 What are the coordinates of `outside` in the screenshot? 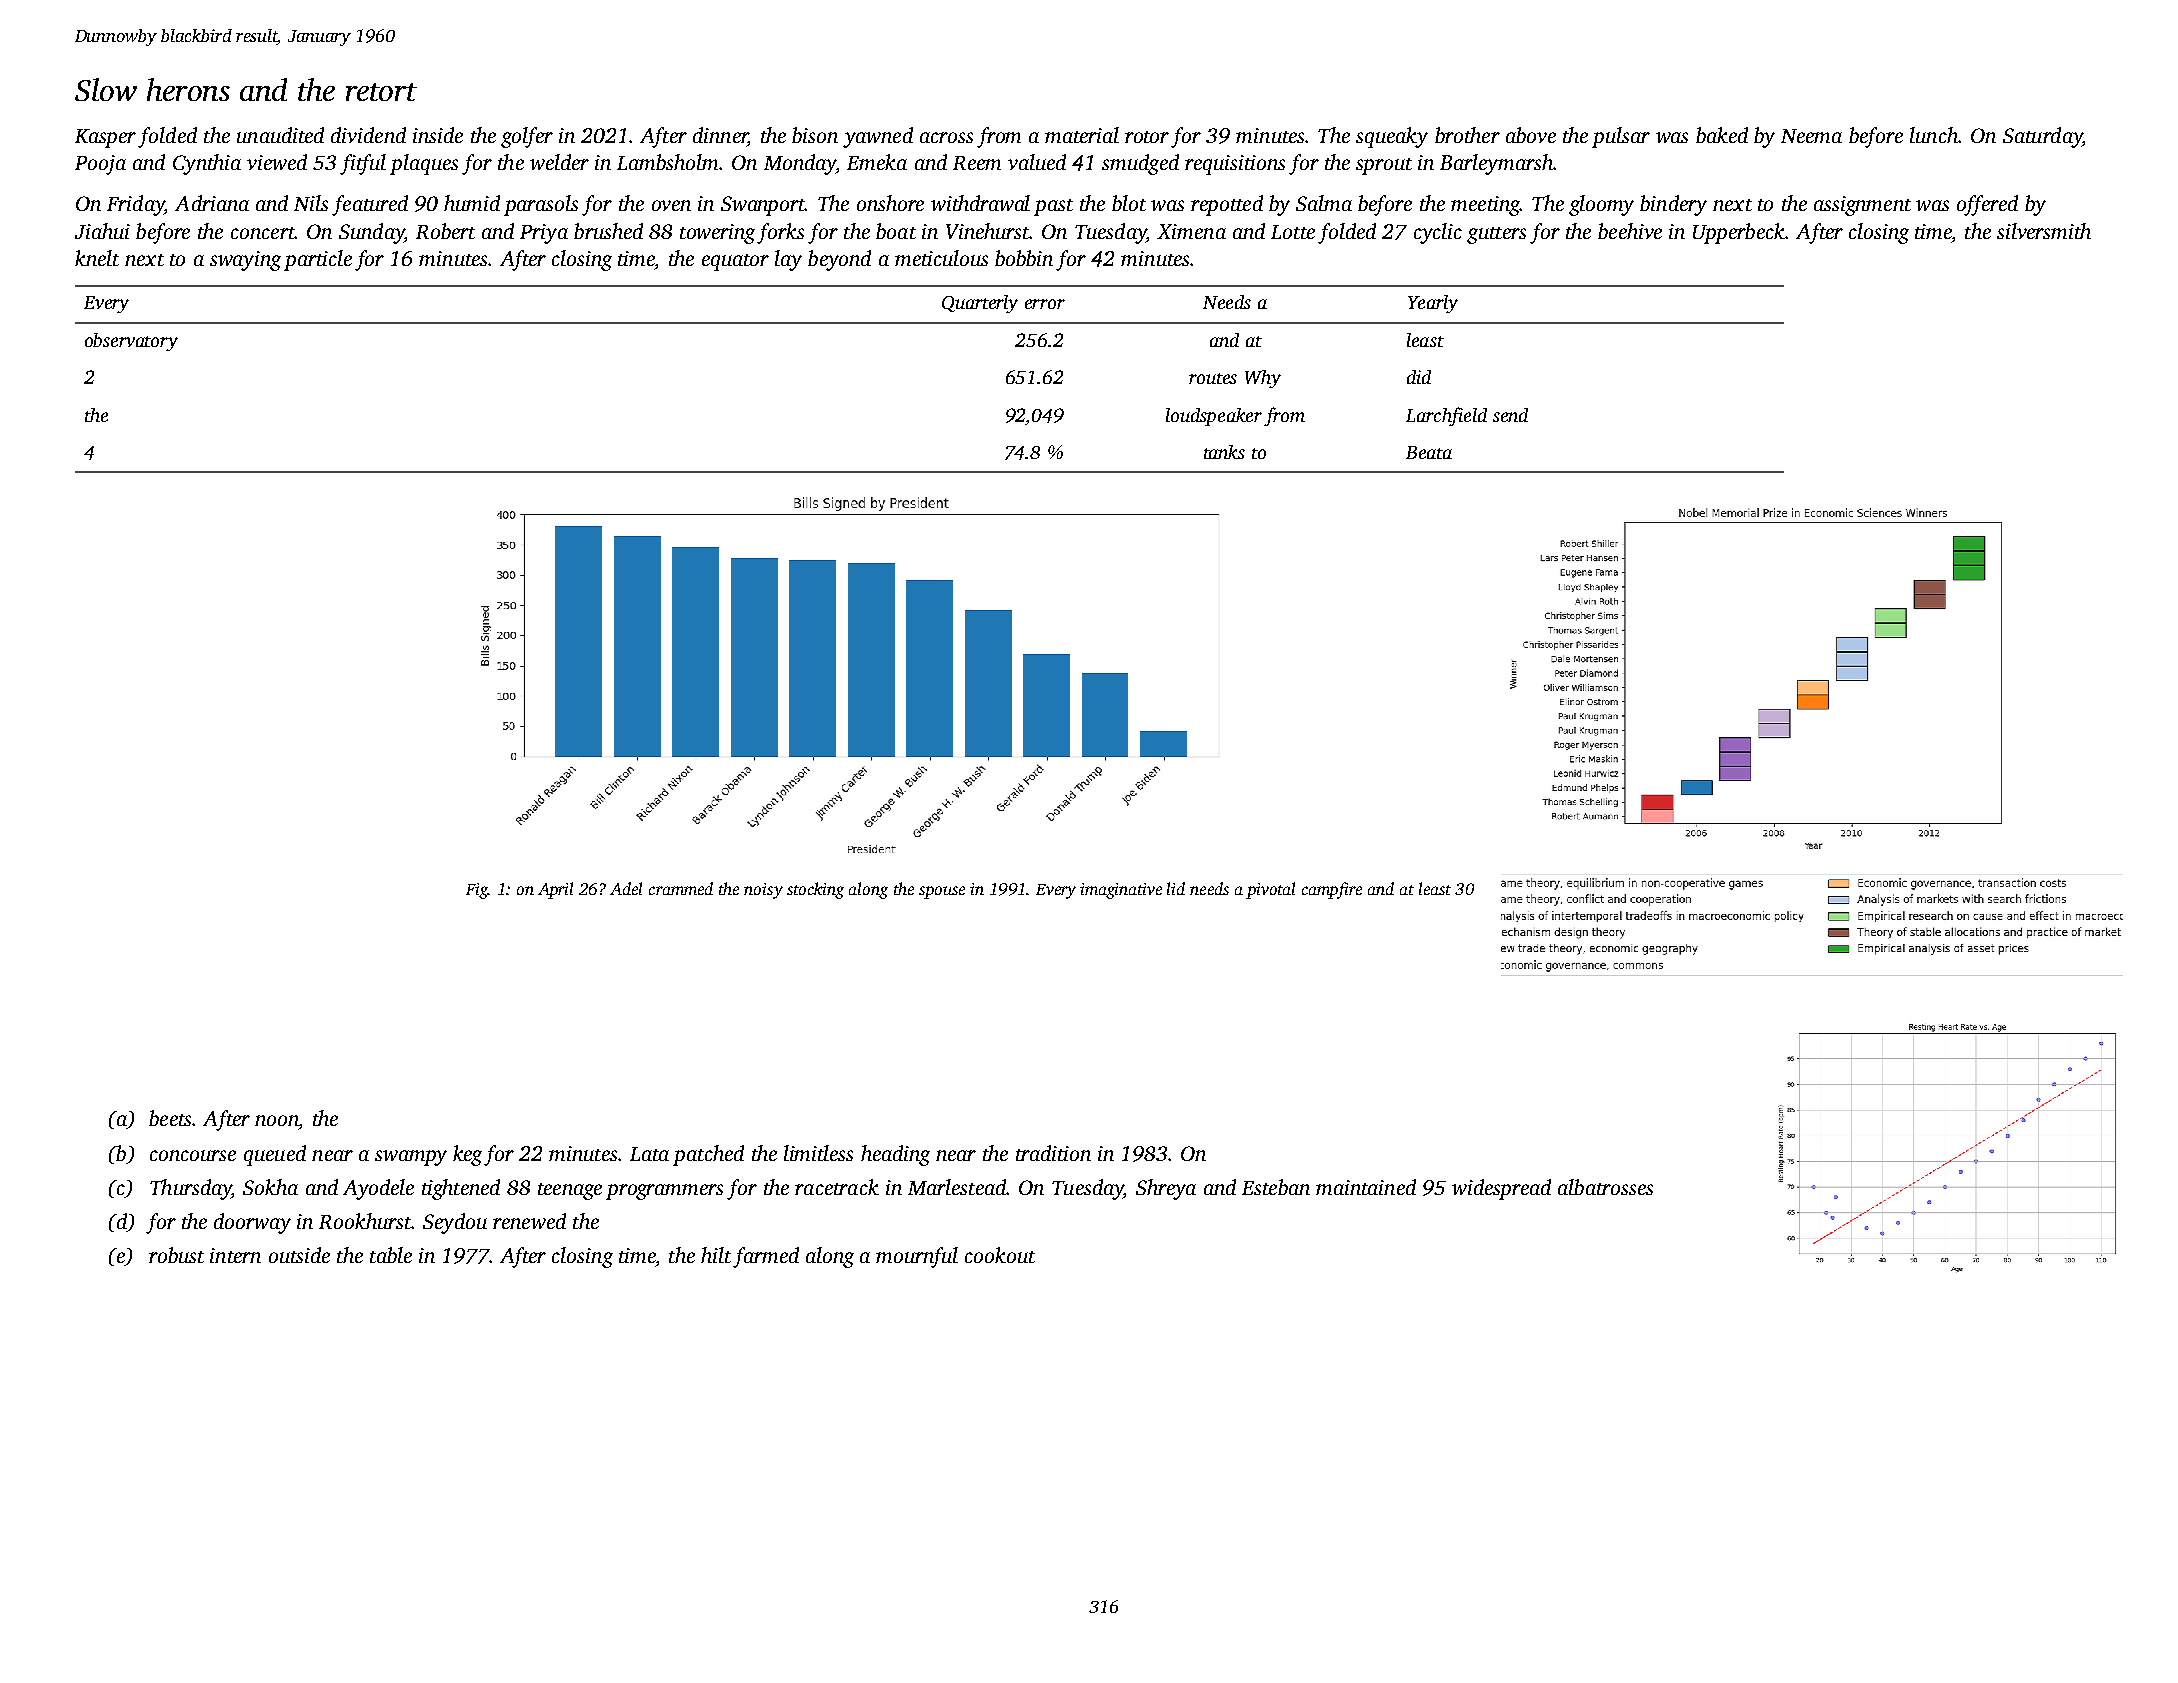 It's located at (299, 1255).
